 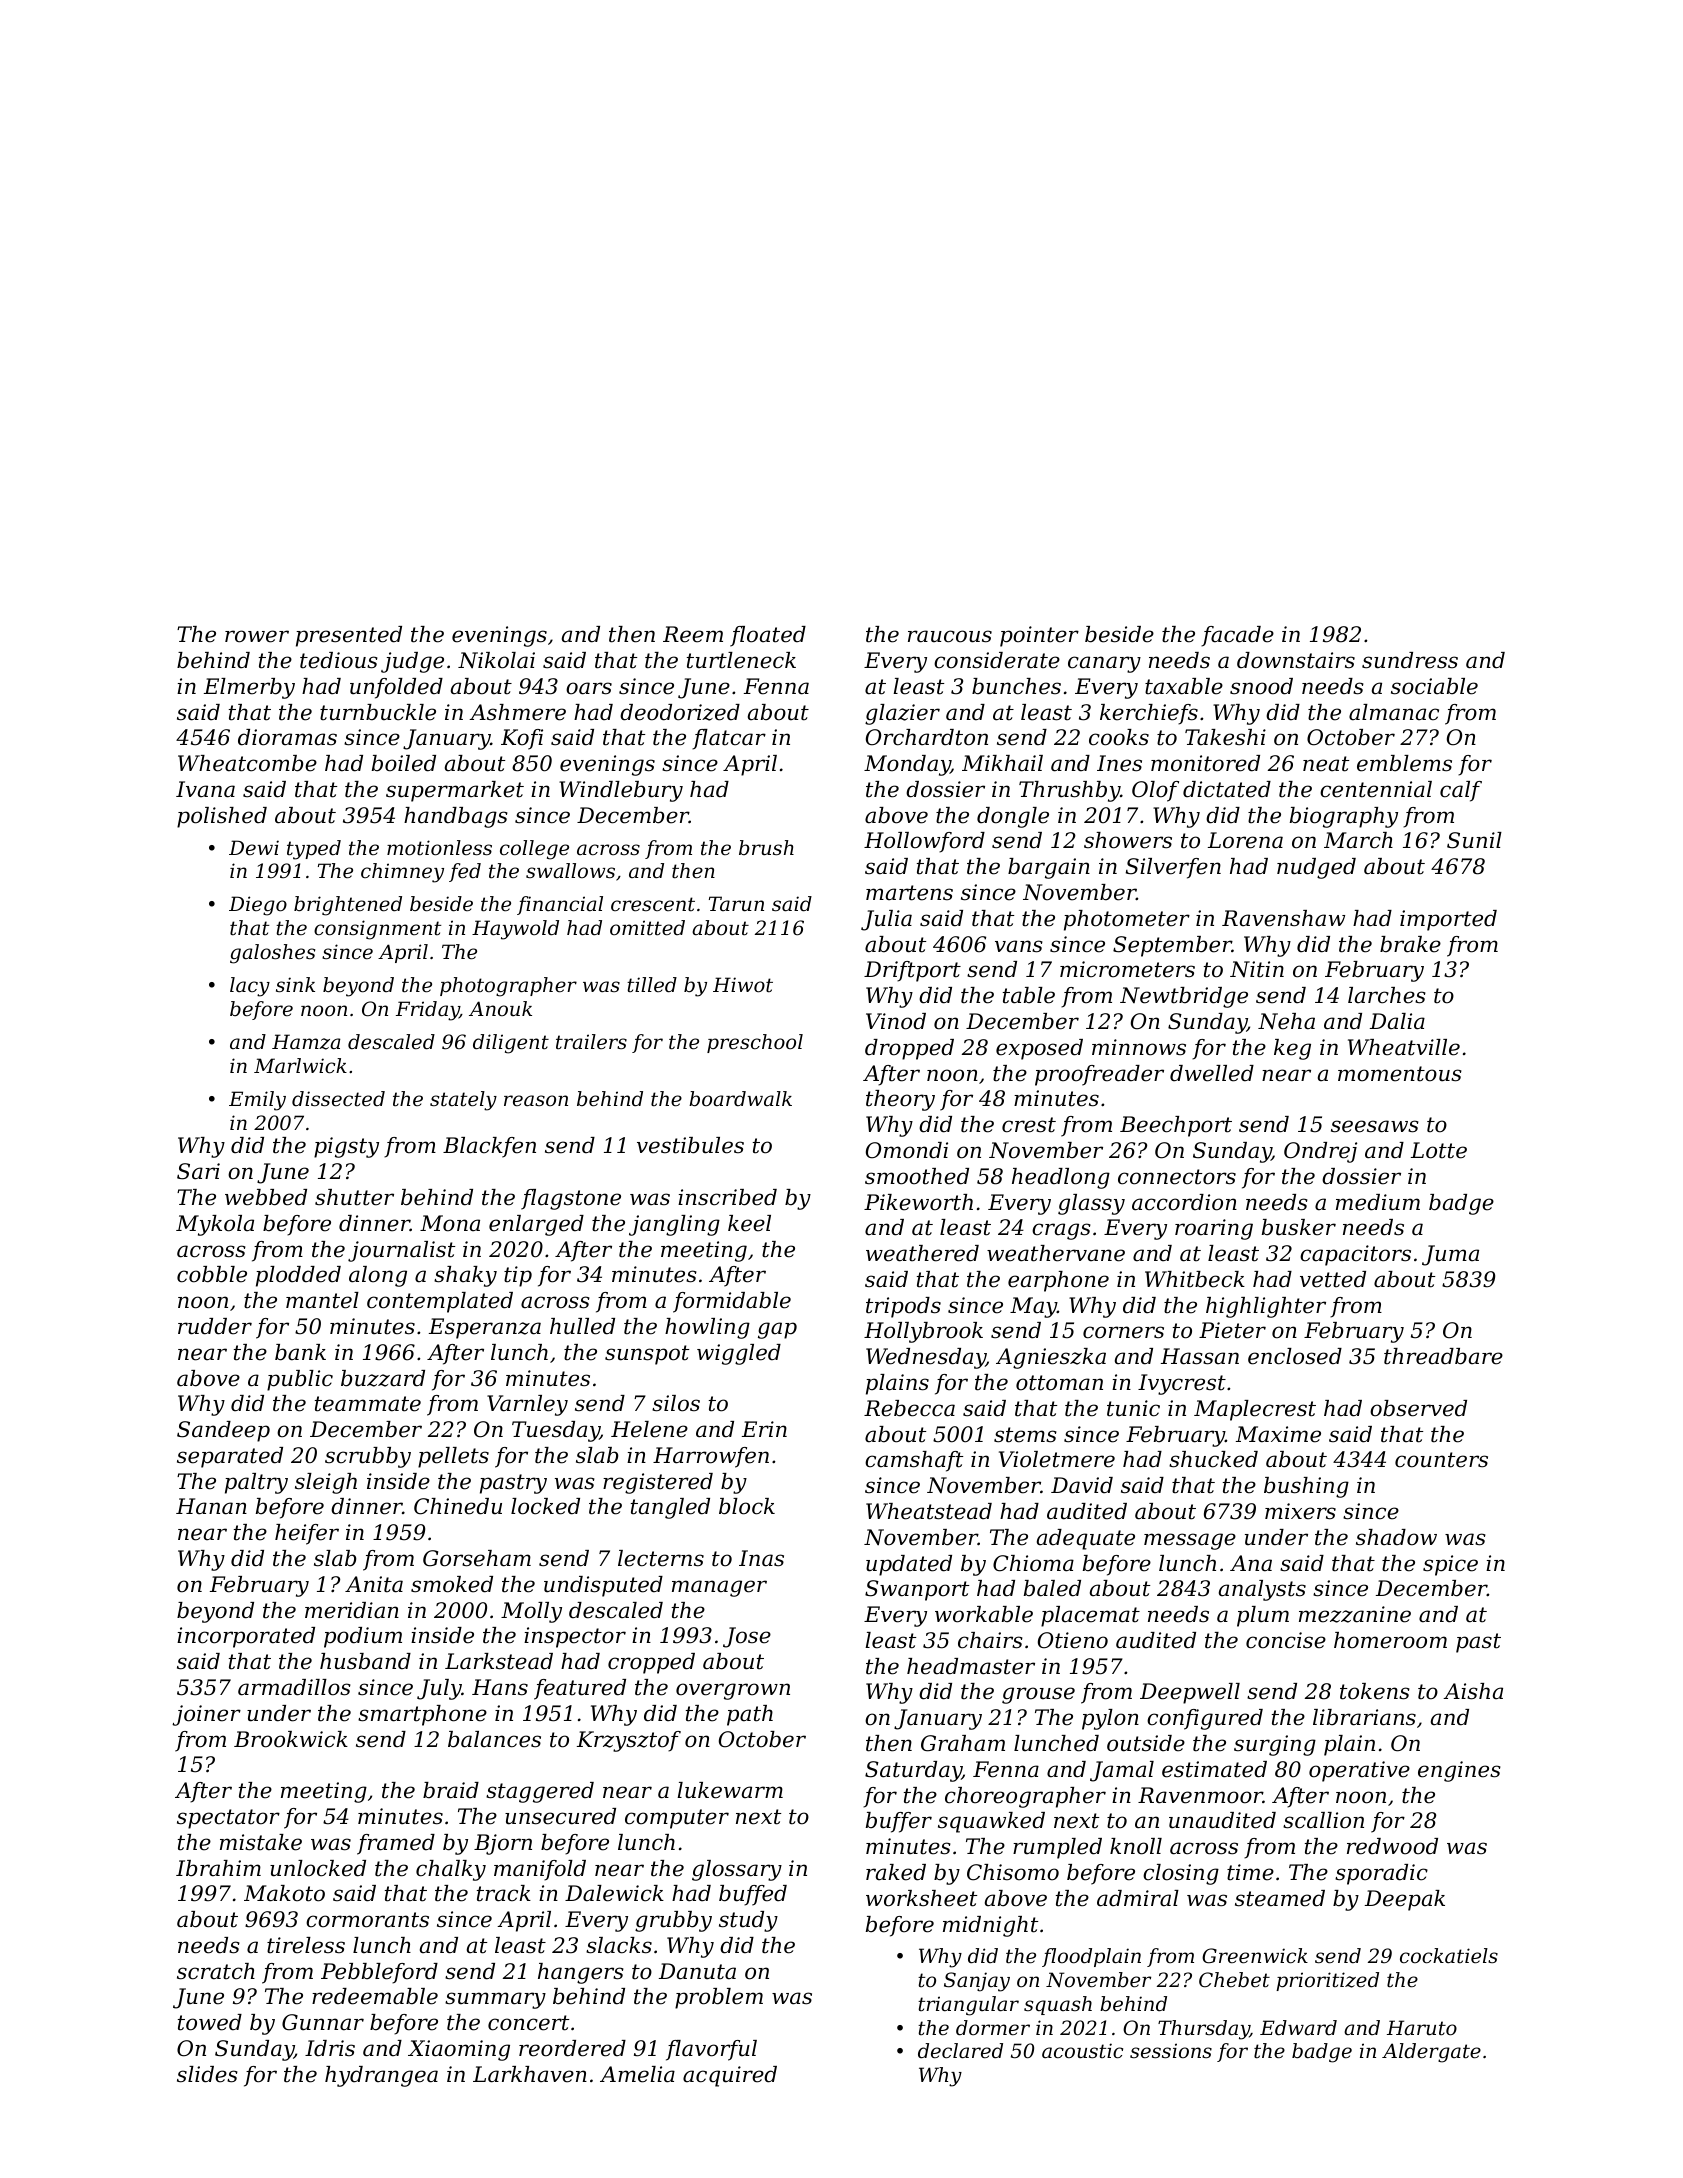 What do you see at coordinates (1434, 686) in the page?
I see `sociable` at bounding box center [1434, 686].
